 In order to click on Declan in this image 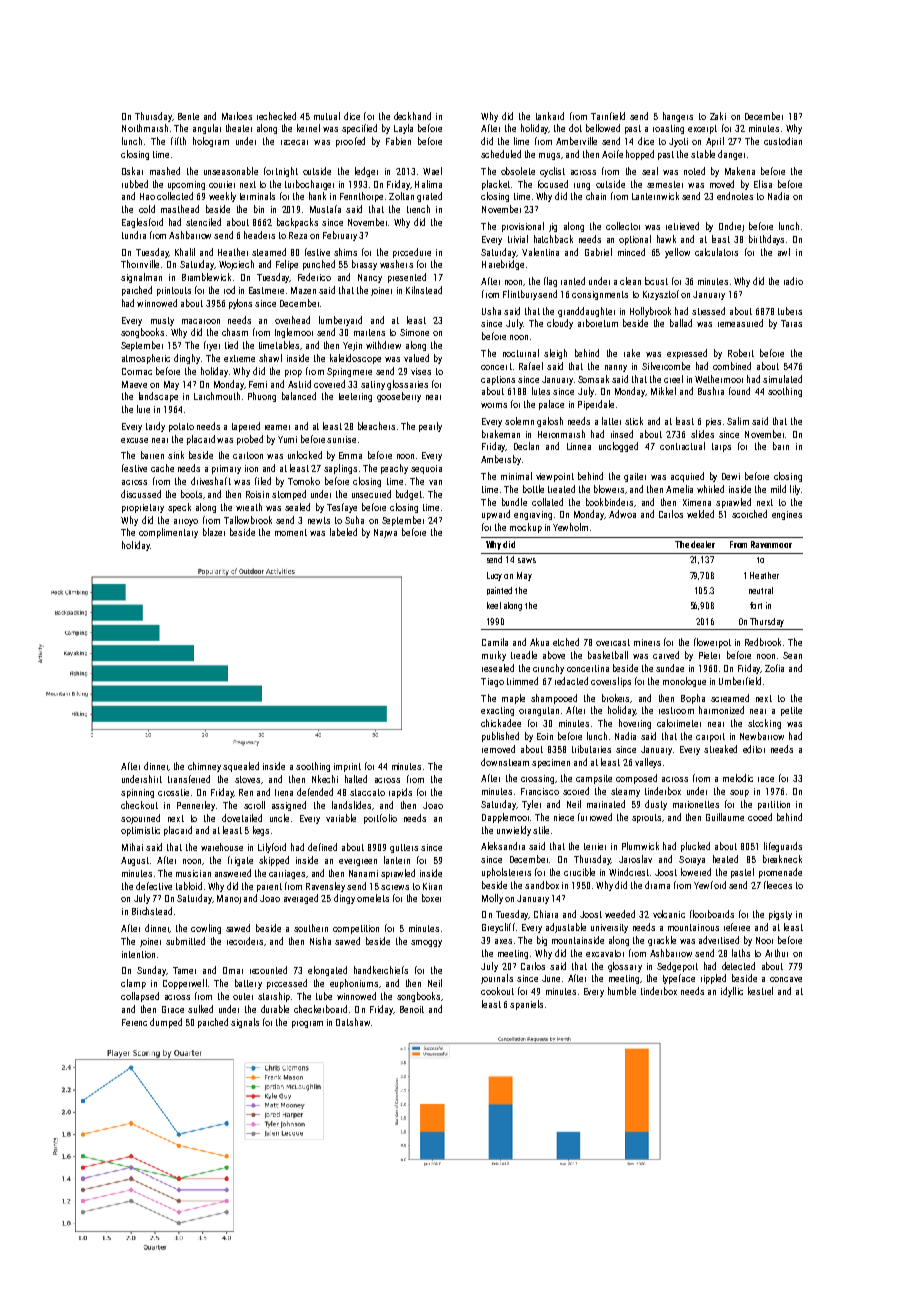, I will do `click(526, 446)`.
